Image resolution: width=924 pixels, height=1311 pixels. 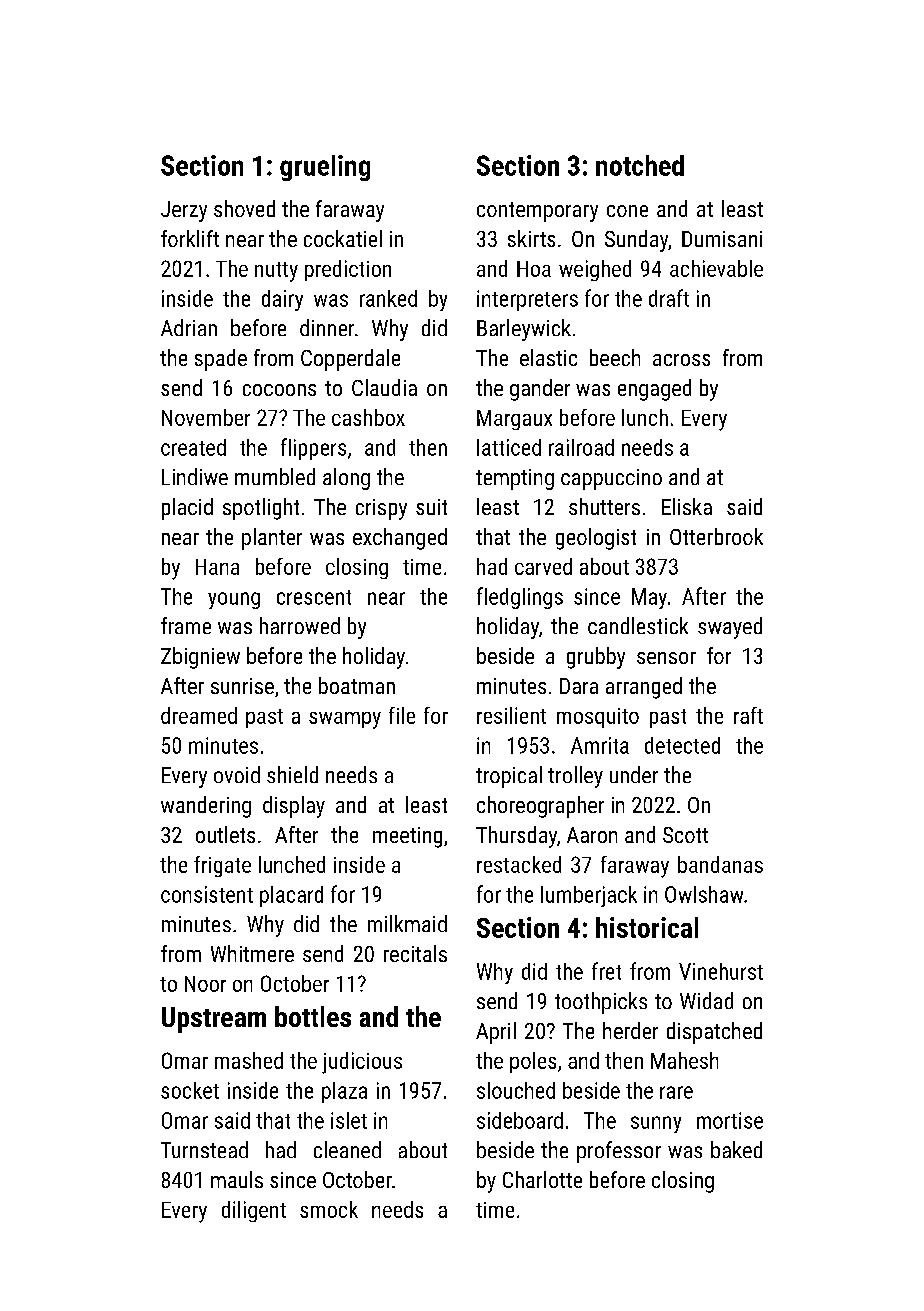 What do you see at coordinates (329, 1209) in the document?
I see `smock` at bounding box center [329, 1209].
